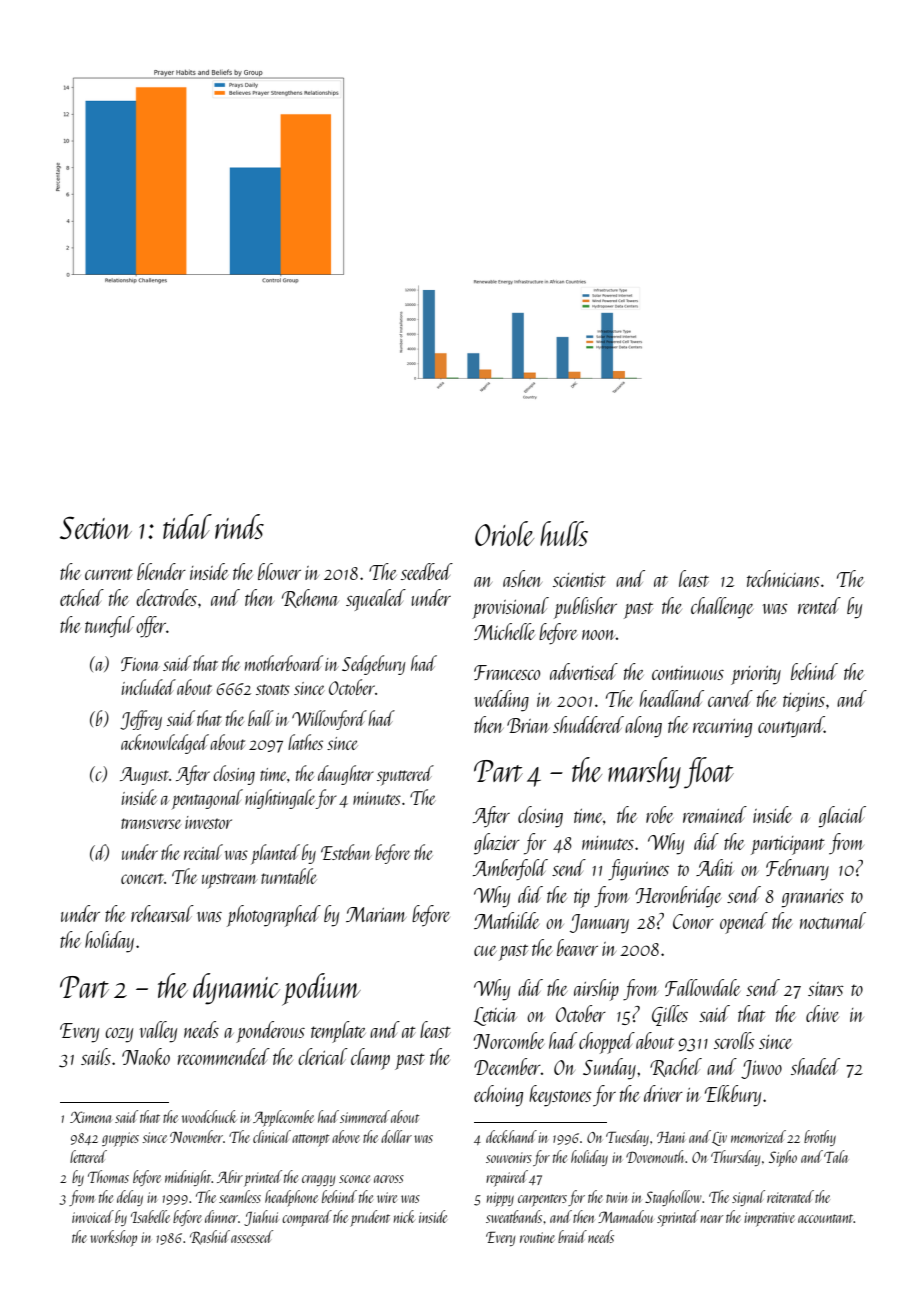 The width and height of the screenshot is (924, 1314). What do you see at coordinates (224, 1056) in the screenshot?
I see `recommended` at bounding box center [224, 1056].
